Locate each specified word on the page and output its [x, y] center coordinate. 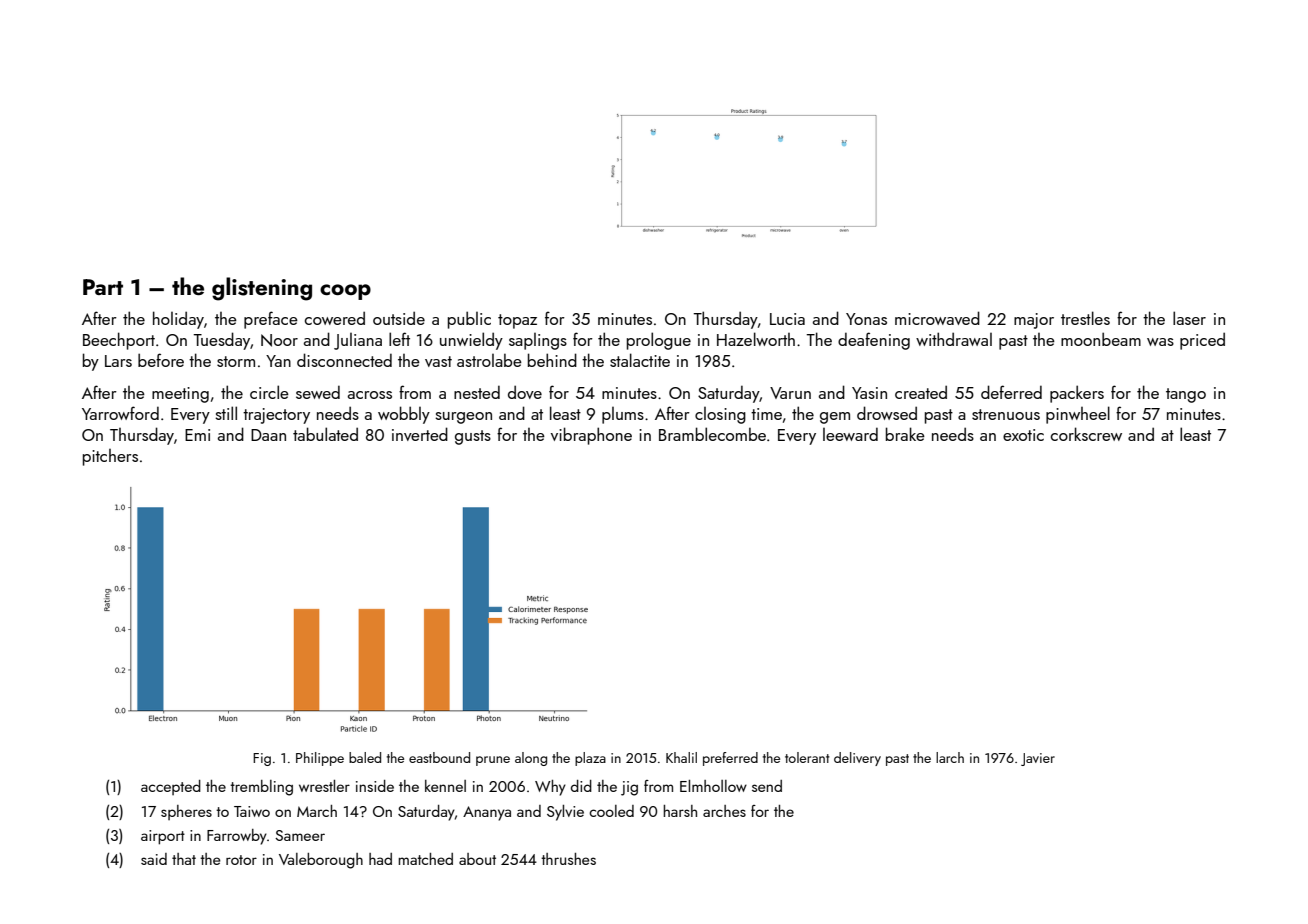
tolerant [807, 757]
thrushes [568, 859]
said [154, 859]
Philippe [320, 759]
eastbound [439, 757]
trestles [1085, 318]
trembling [261, 788]
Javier [1038, 759]
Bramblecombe [712, 434]
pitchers [110, 457]
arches [724, 811]
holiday [178, 320]
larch [950, 757]
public [469, 320]
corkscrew [1086, 434]
